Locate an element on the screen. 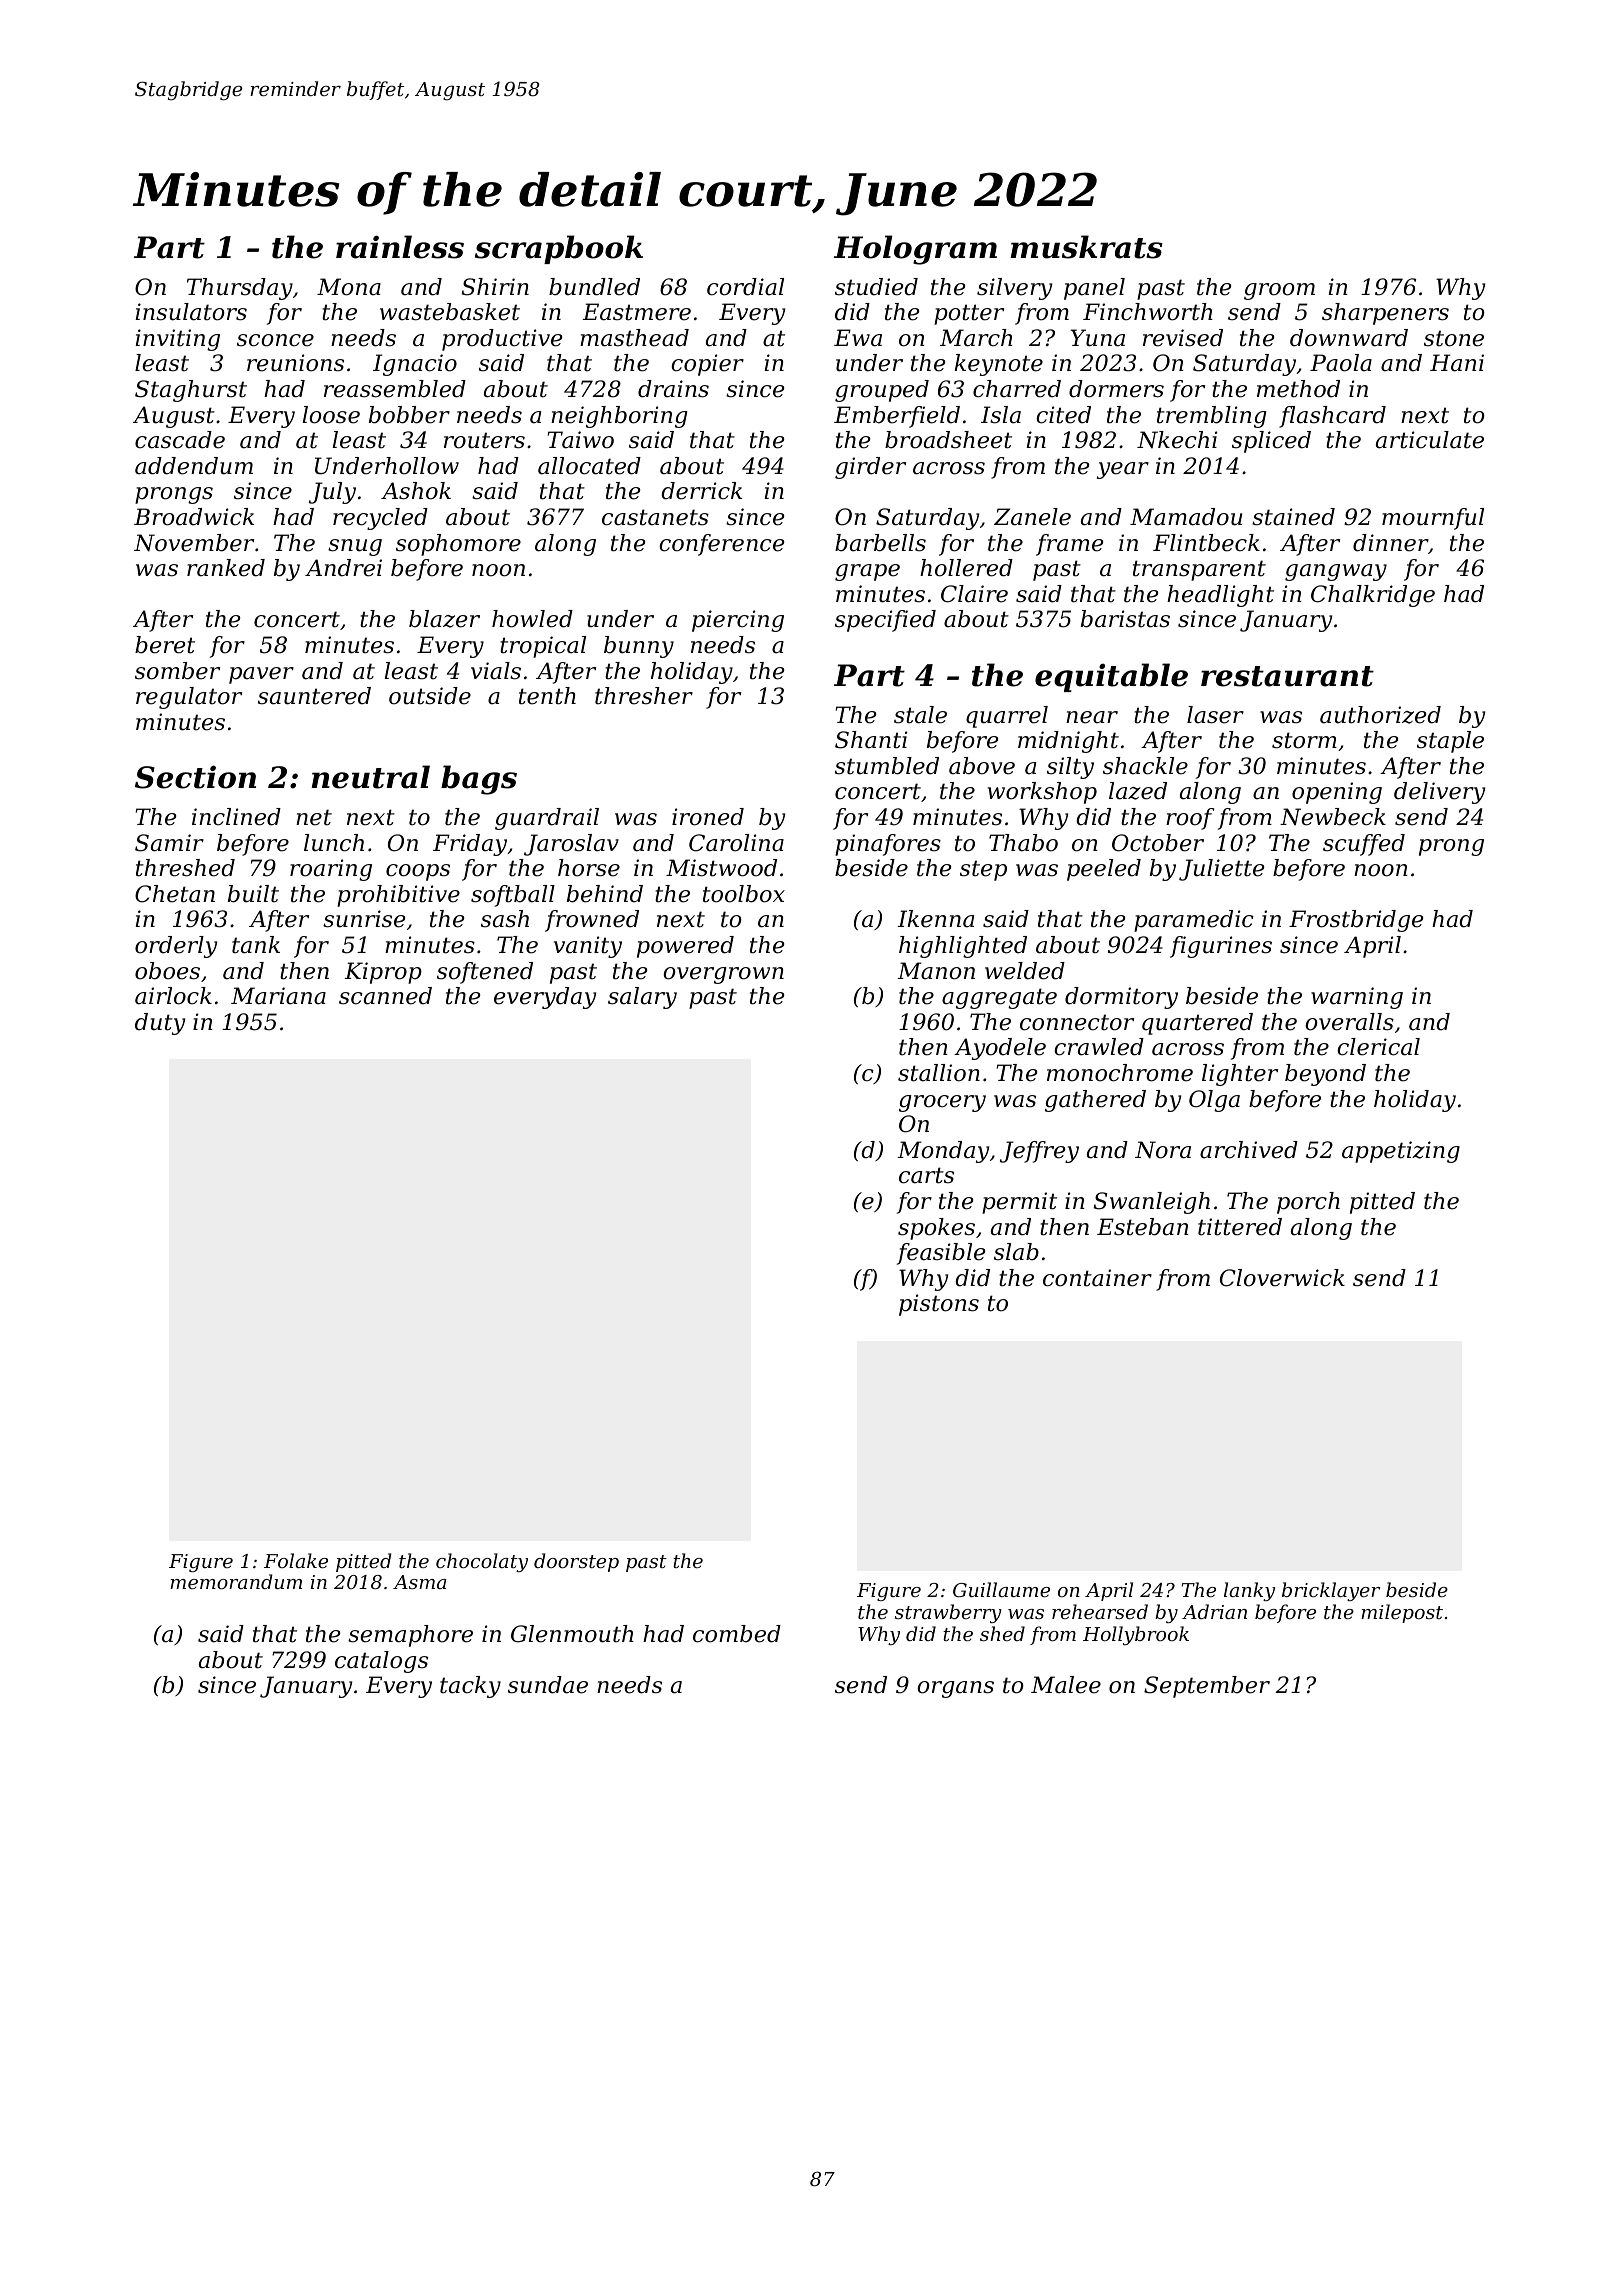 The height and width of the screenshot is (2292, 1620). restaurant is located at coordinates (1287, 676).
